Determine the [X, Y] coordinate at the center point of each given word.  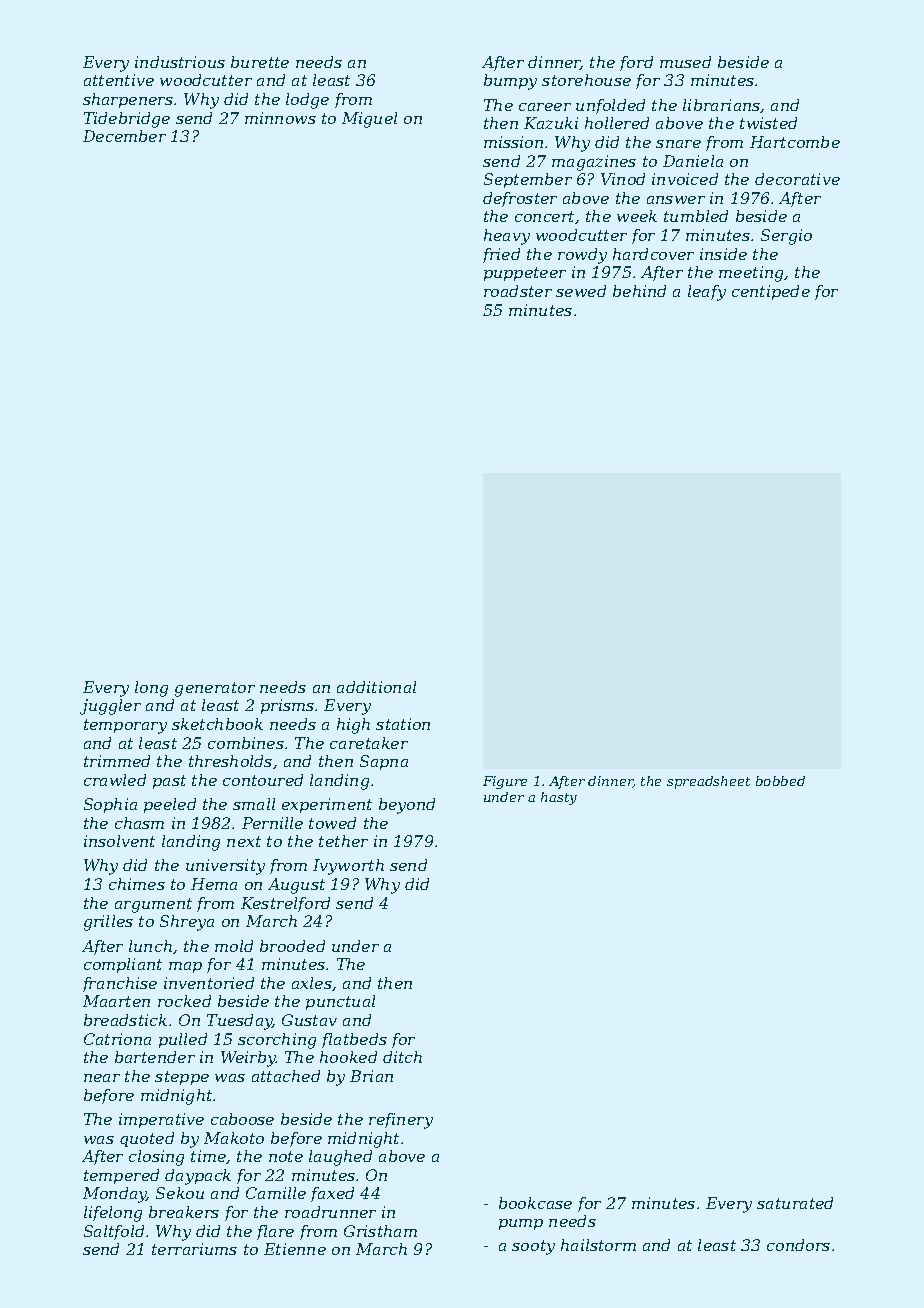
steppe [182, 1078]
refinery [401, 1121]
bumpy [510, 82]
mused [685, 62]
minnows [280, 118]
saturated [795, 1203]
